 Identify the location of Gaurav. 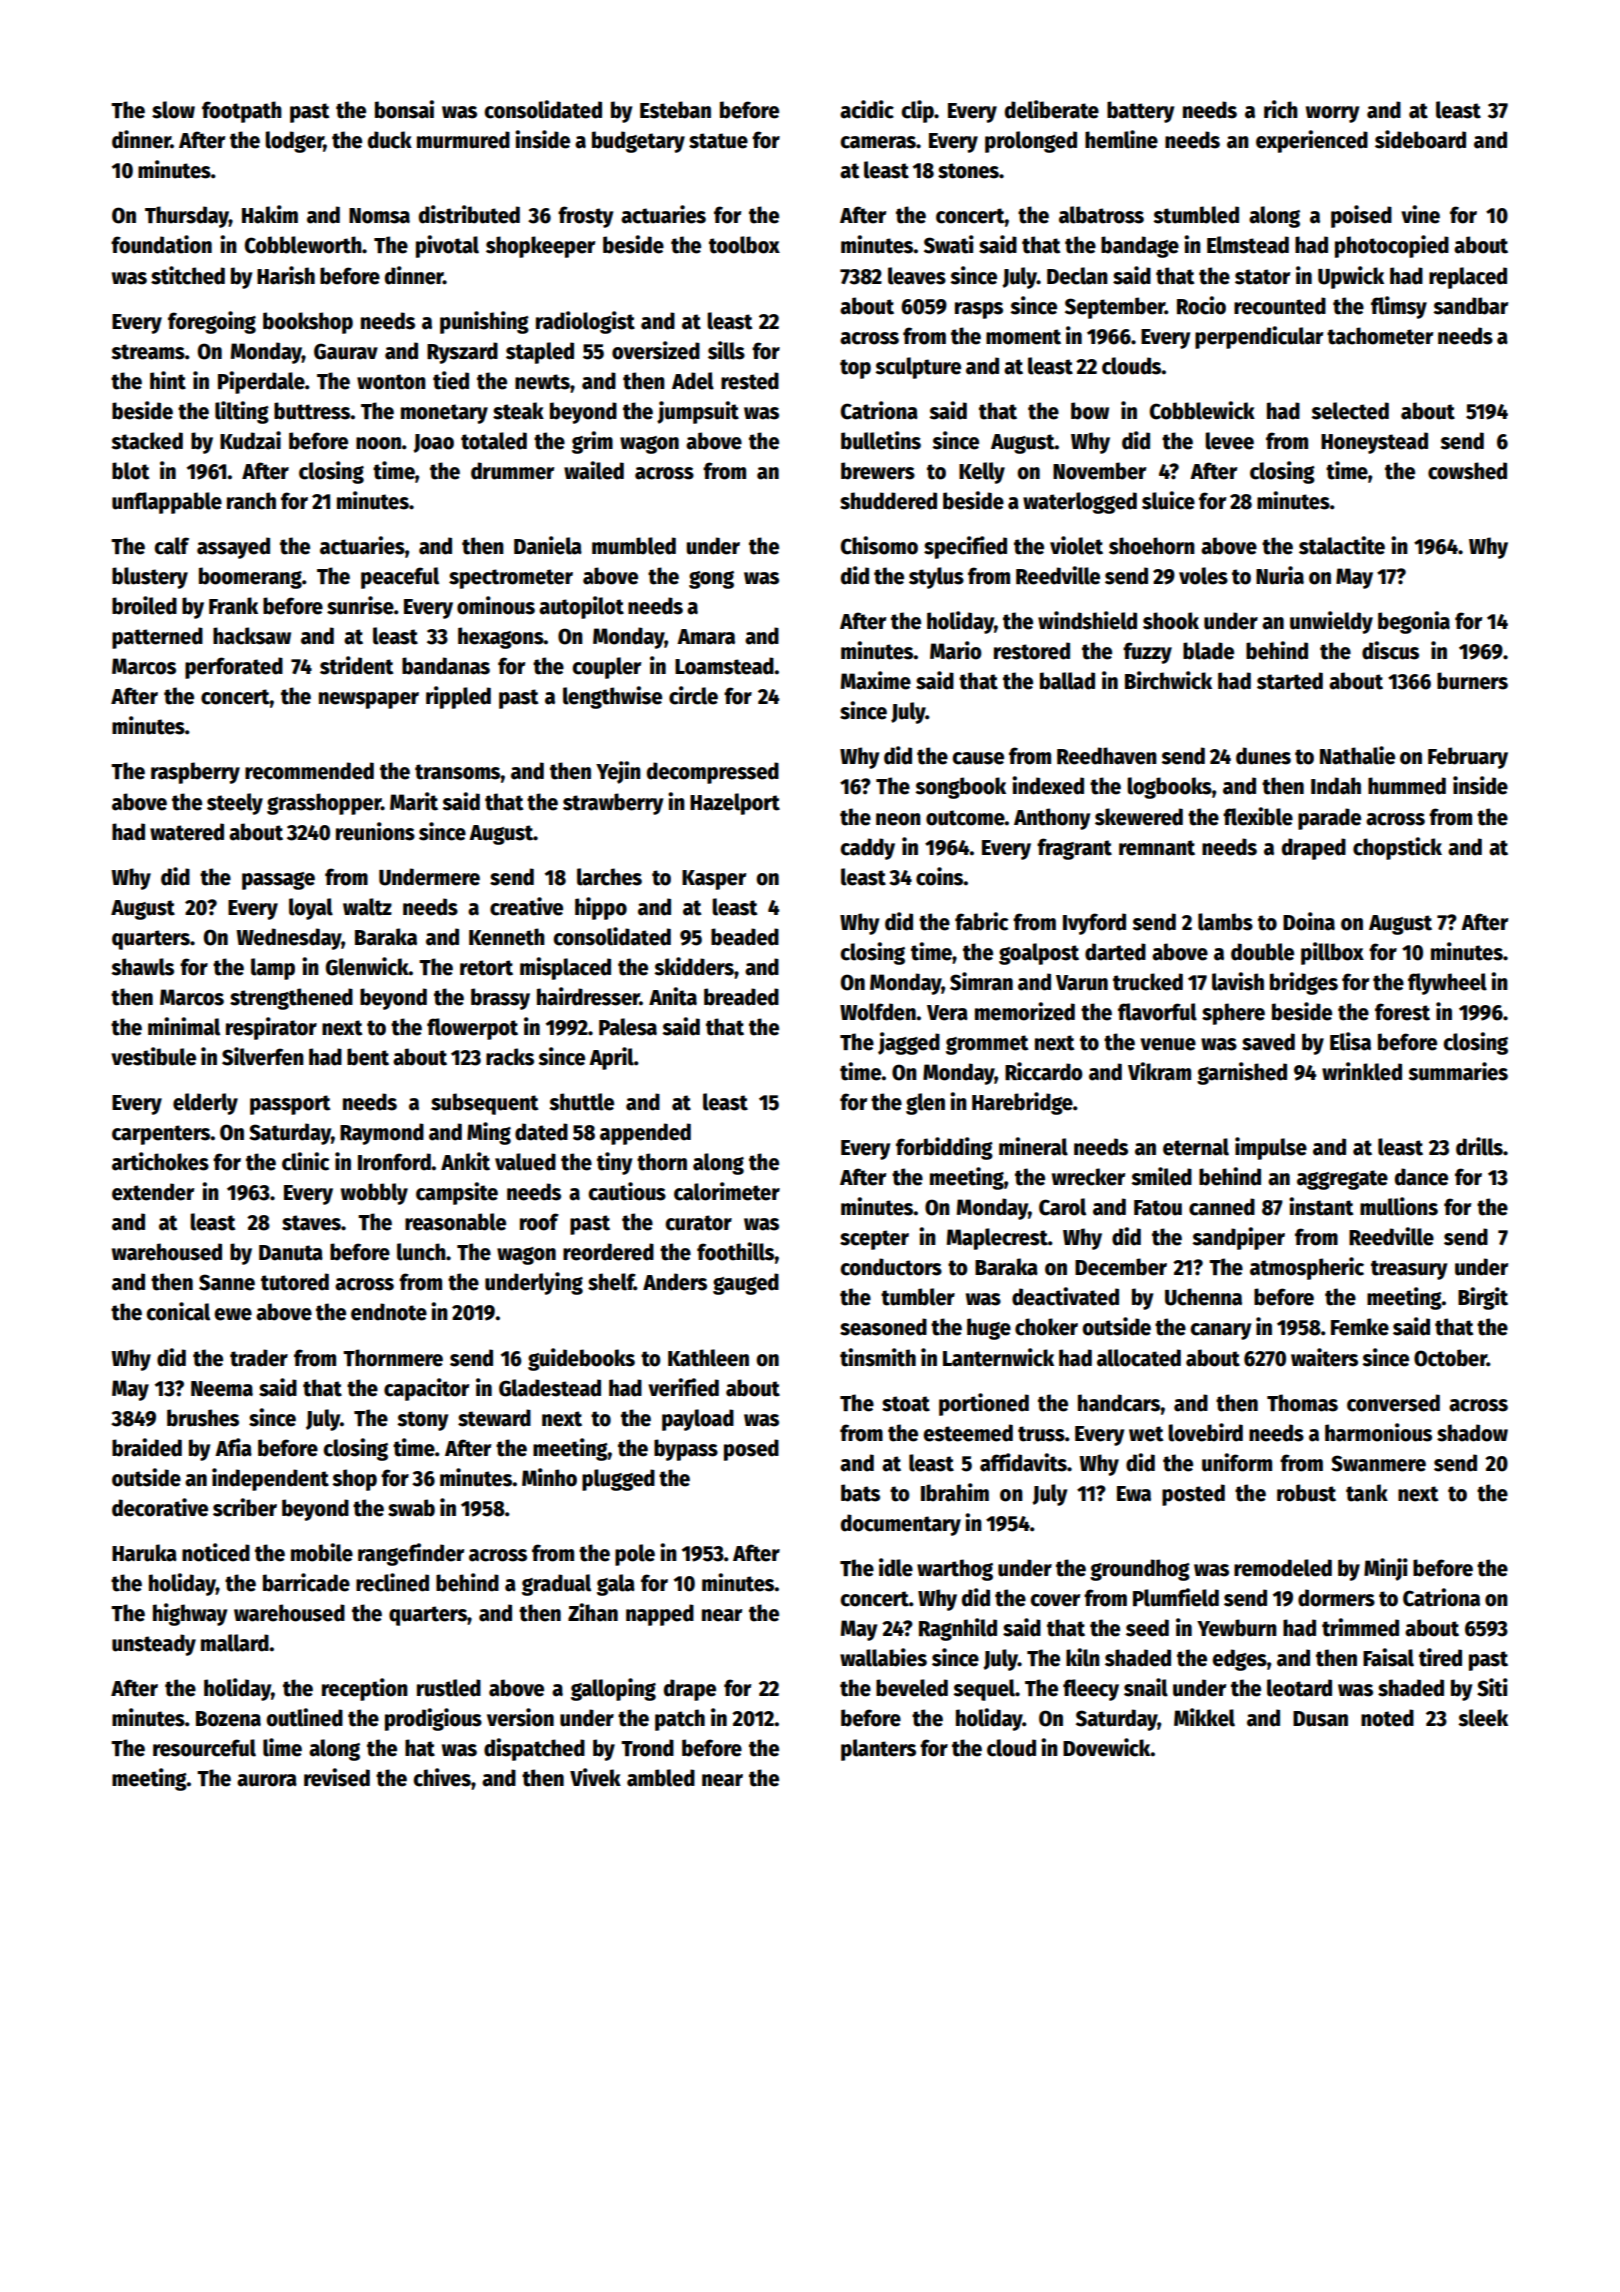
(346, 351).
